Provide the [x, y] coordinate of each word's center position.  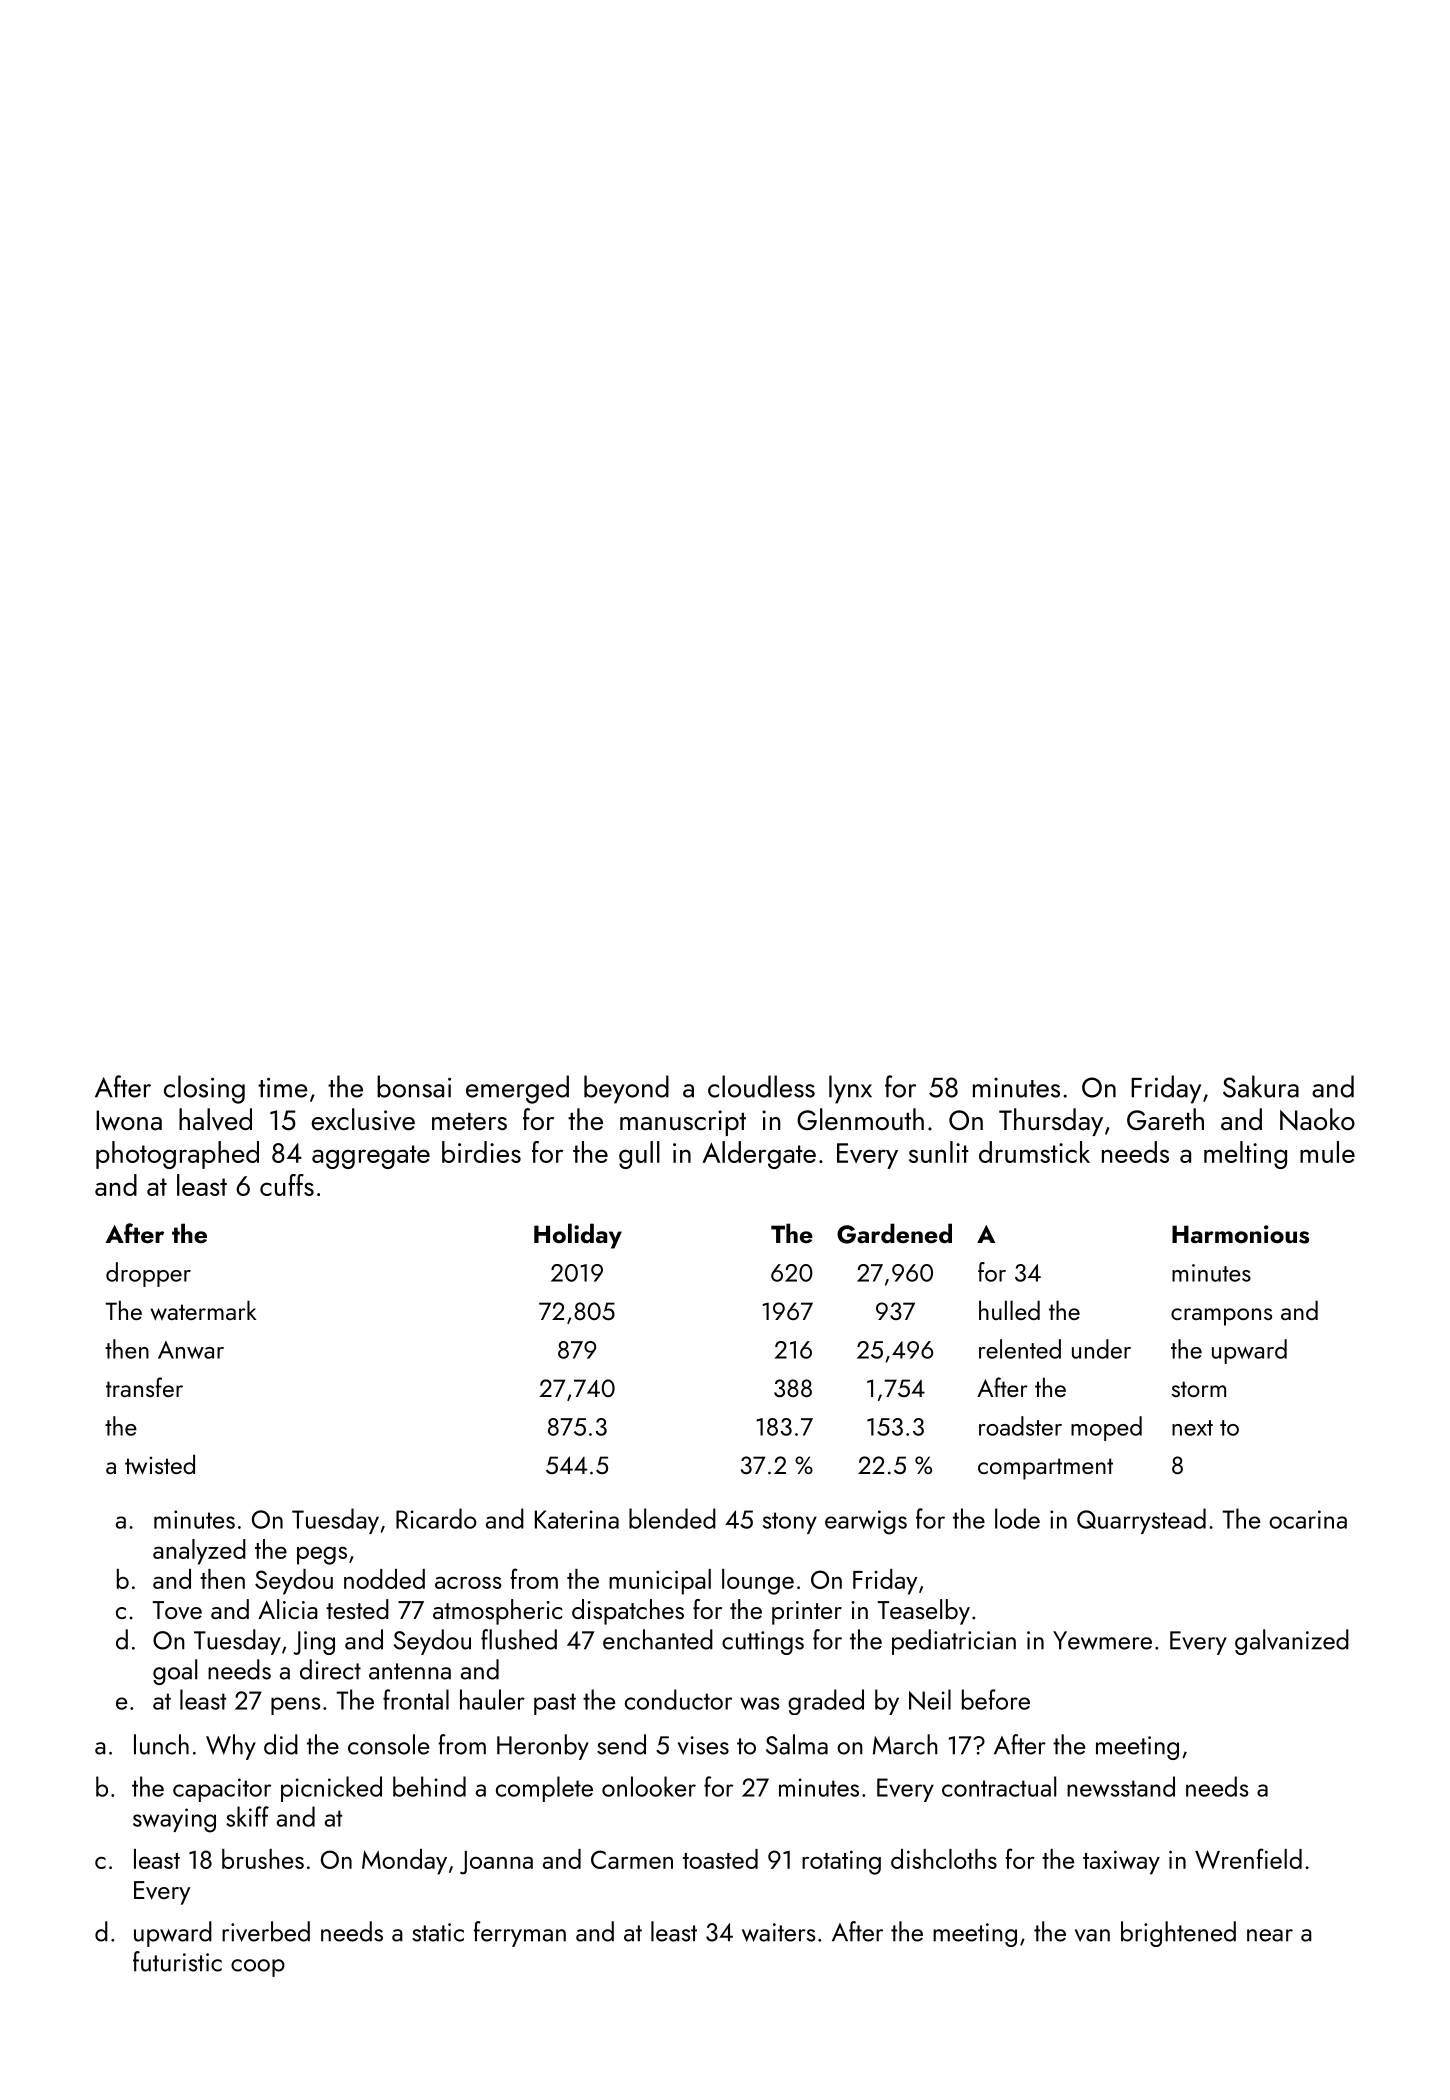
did [281, 1744]
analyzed [199, 1552]
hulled [1009, 1310]
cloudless [761, 1086]
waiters [778, 1932]
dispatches [628, 1612]
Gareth [1165, 1119]
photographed [177, 1155]
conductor [678, 1699]
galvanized [1292, 1642]
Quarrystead [1141, 1521]
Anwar [191, 1350]
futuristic [177, 1961]
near [1270, 1935]
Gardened [894, 1233]
